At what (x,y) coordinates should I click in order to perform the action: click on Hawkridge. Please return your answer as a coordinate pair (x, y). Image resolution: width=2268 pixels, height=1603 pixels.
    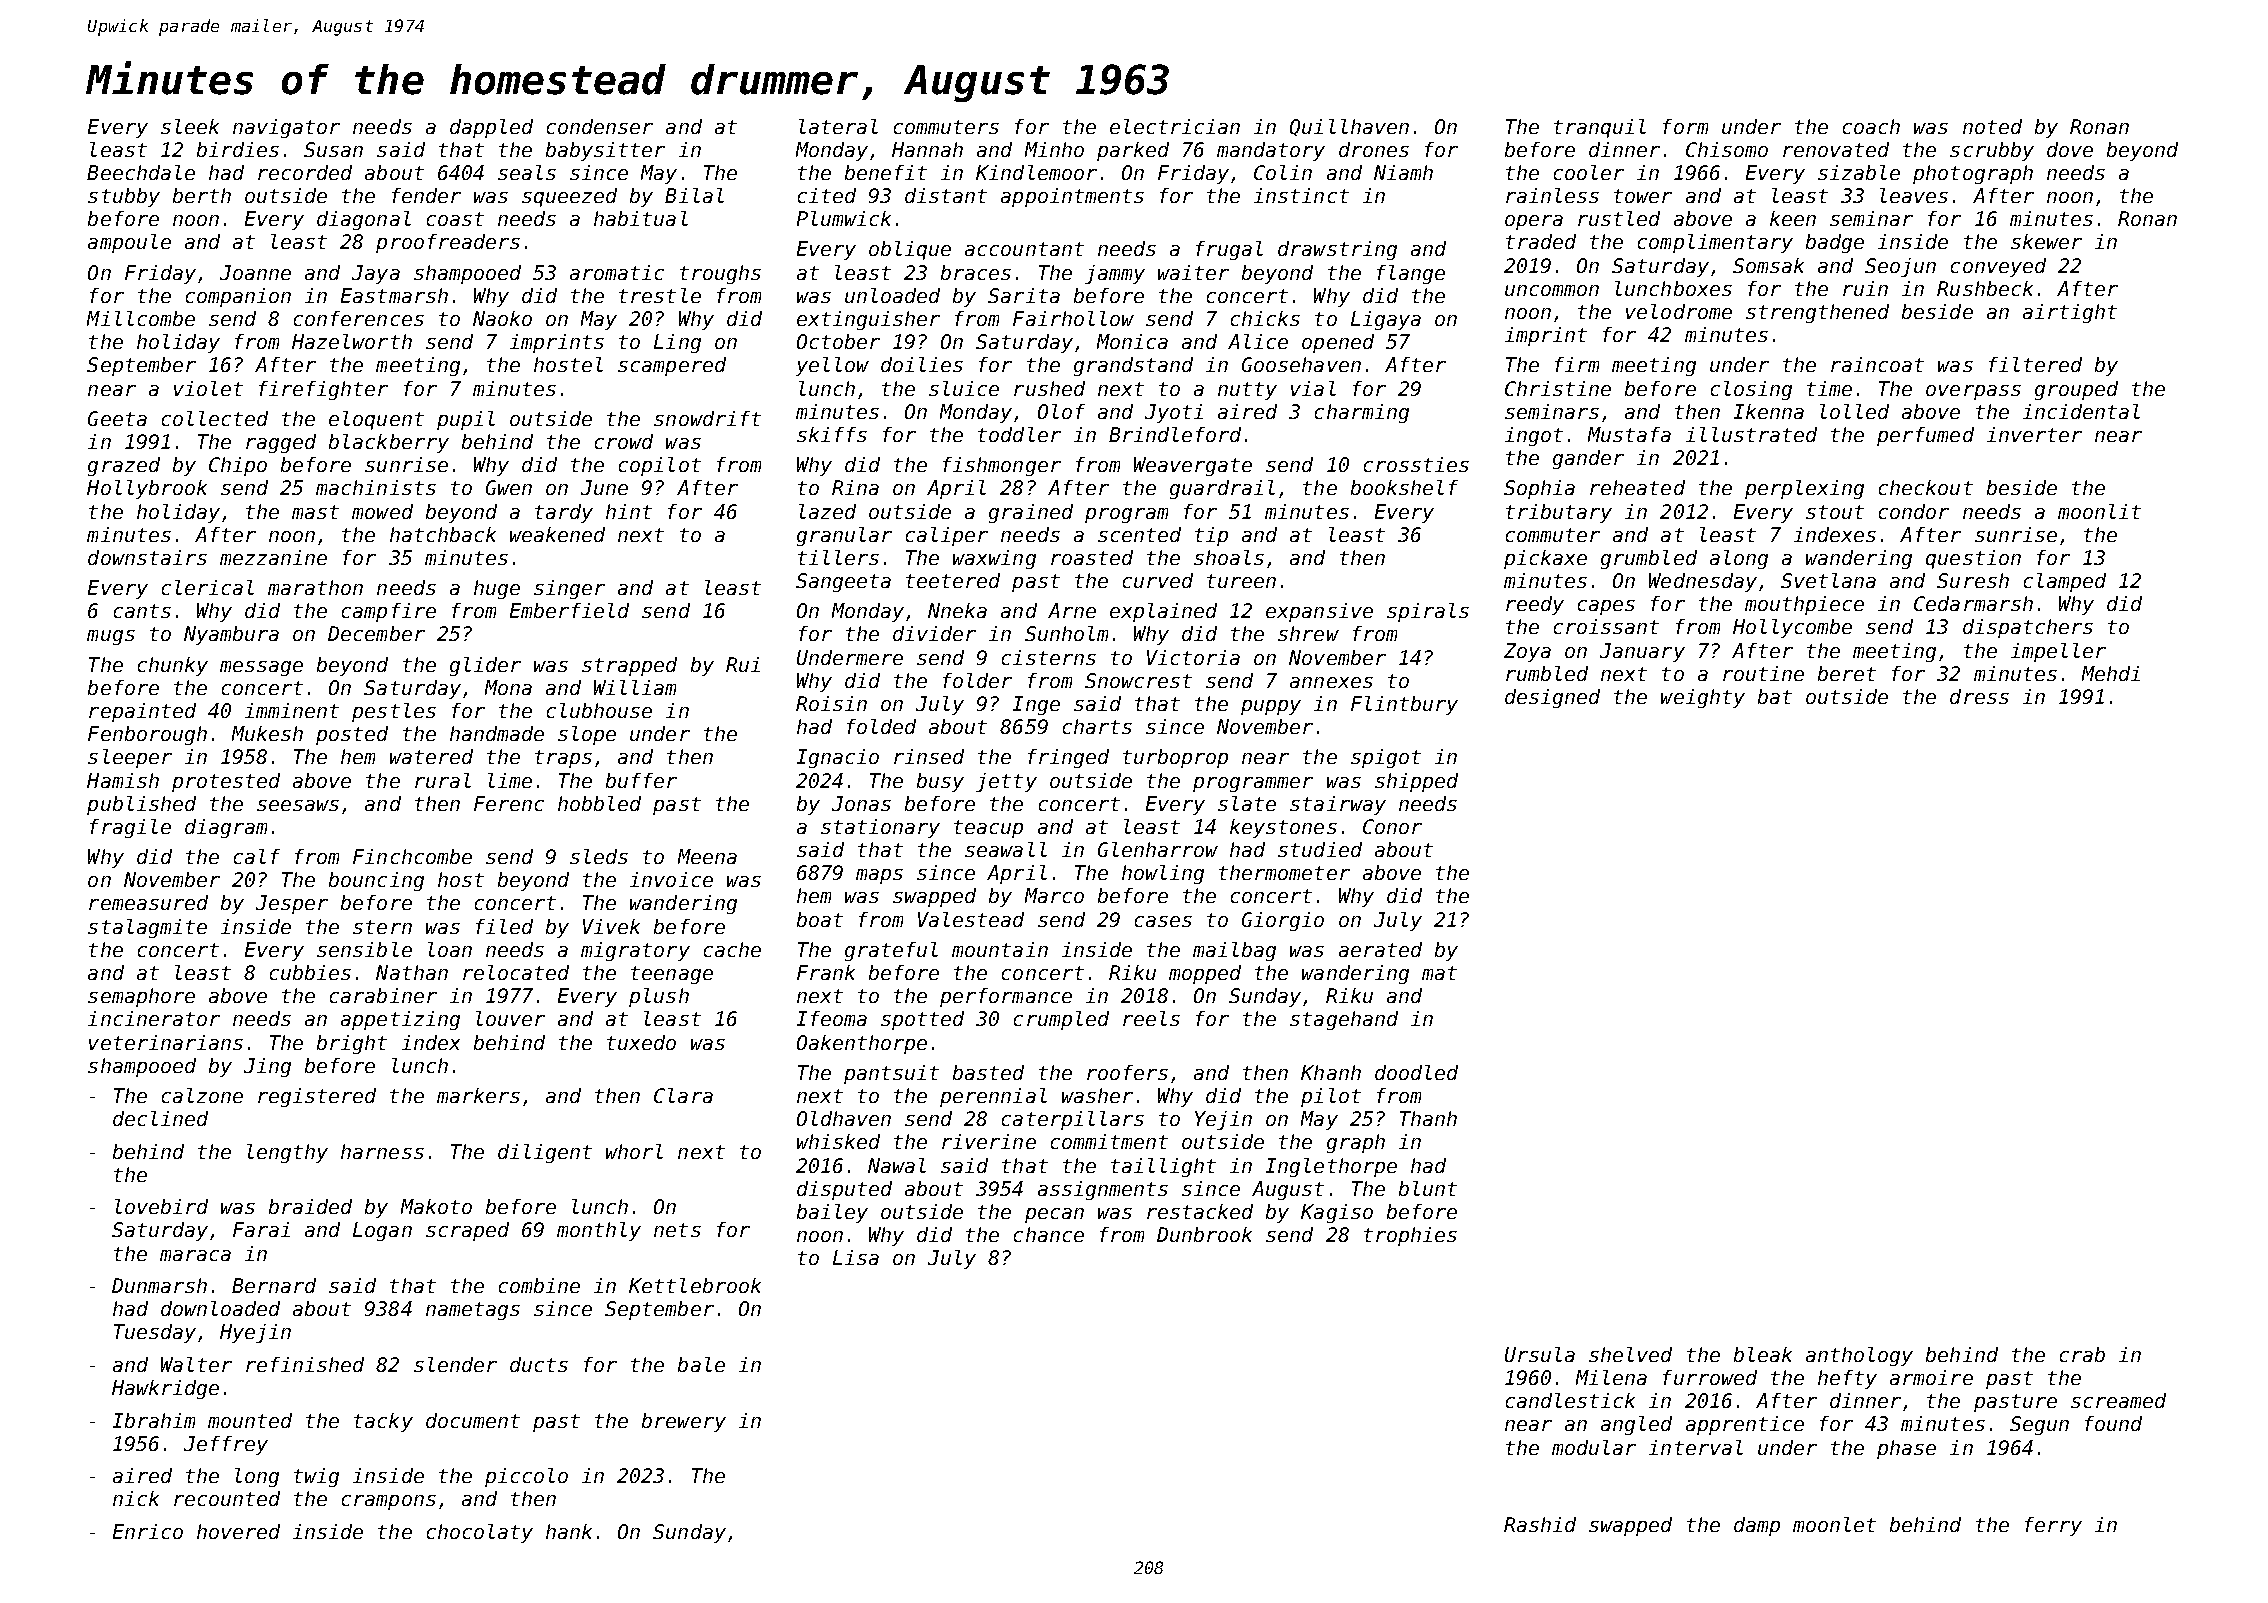
    Looking at the image, I should click on (165, 1389).
